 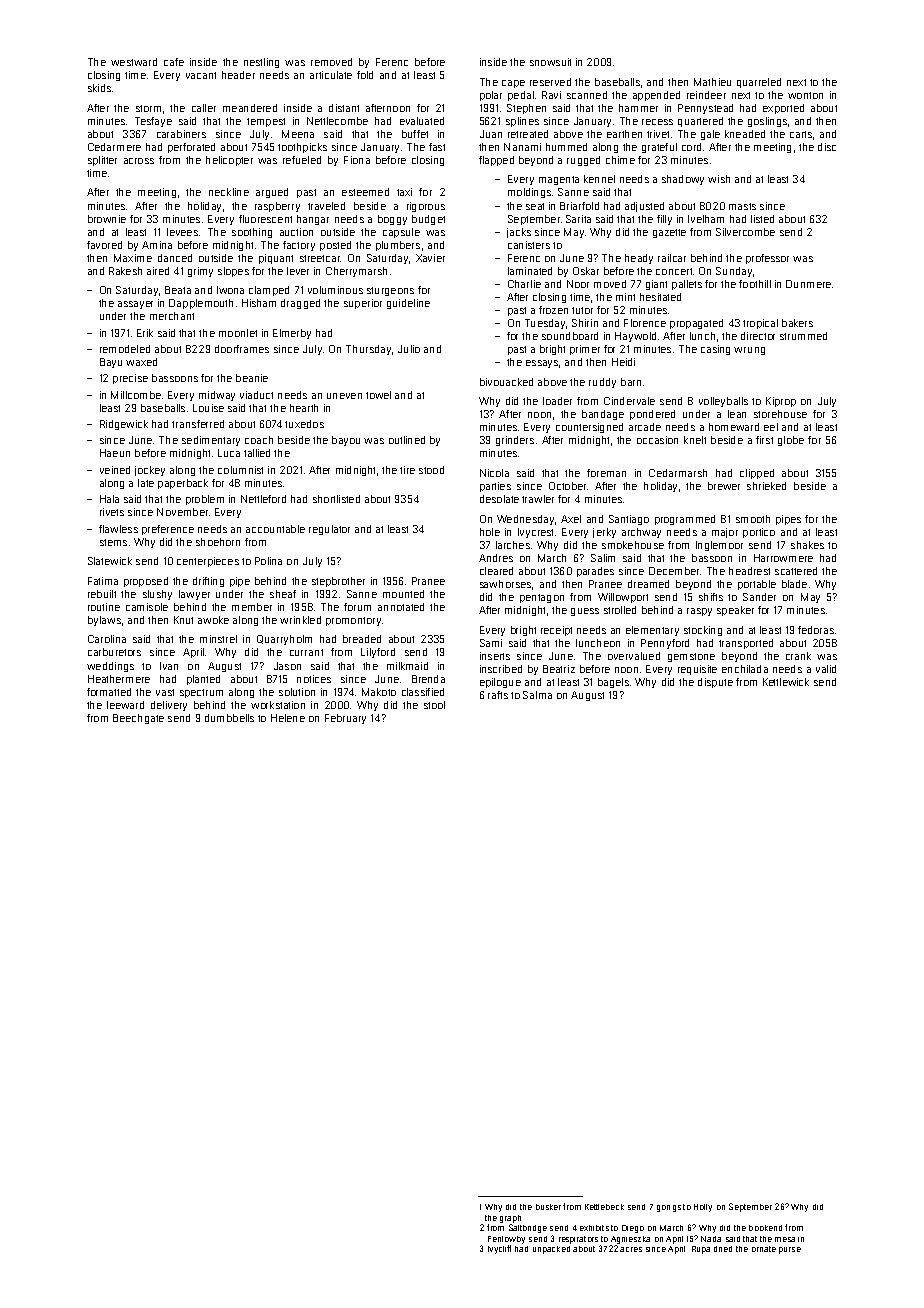 What do you see at coordinates (513, 84) in the screenshot?
I see `cape` at bounding box center [513, 84].
